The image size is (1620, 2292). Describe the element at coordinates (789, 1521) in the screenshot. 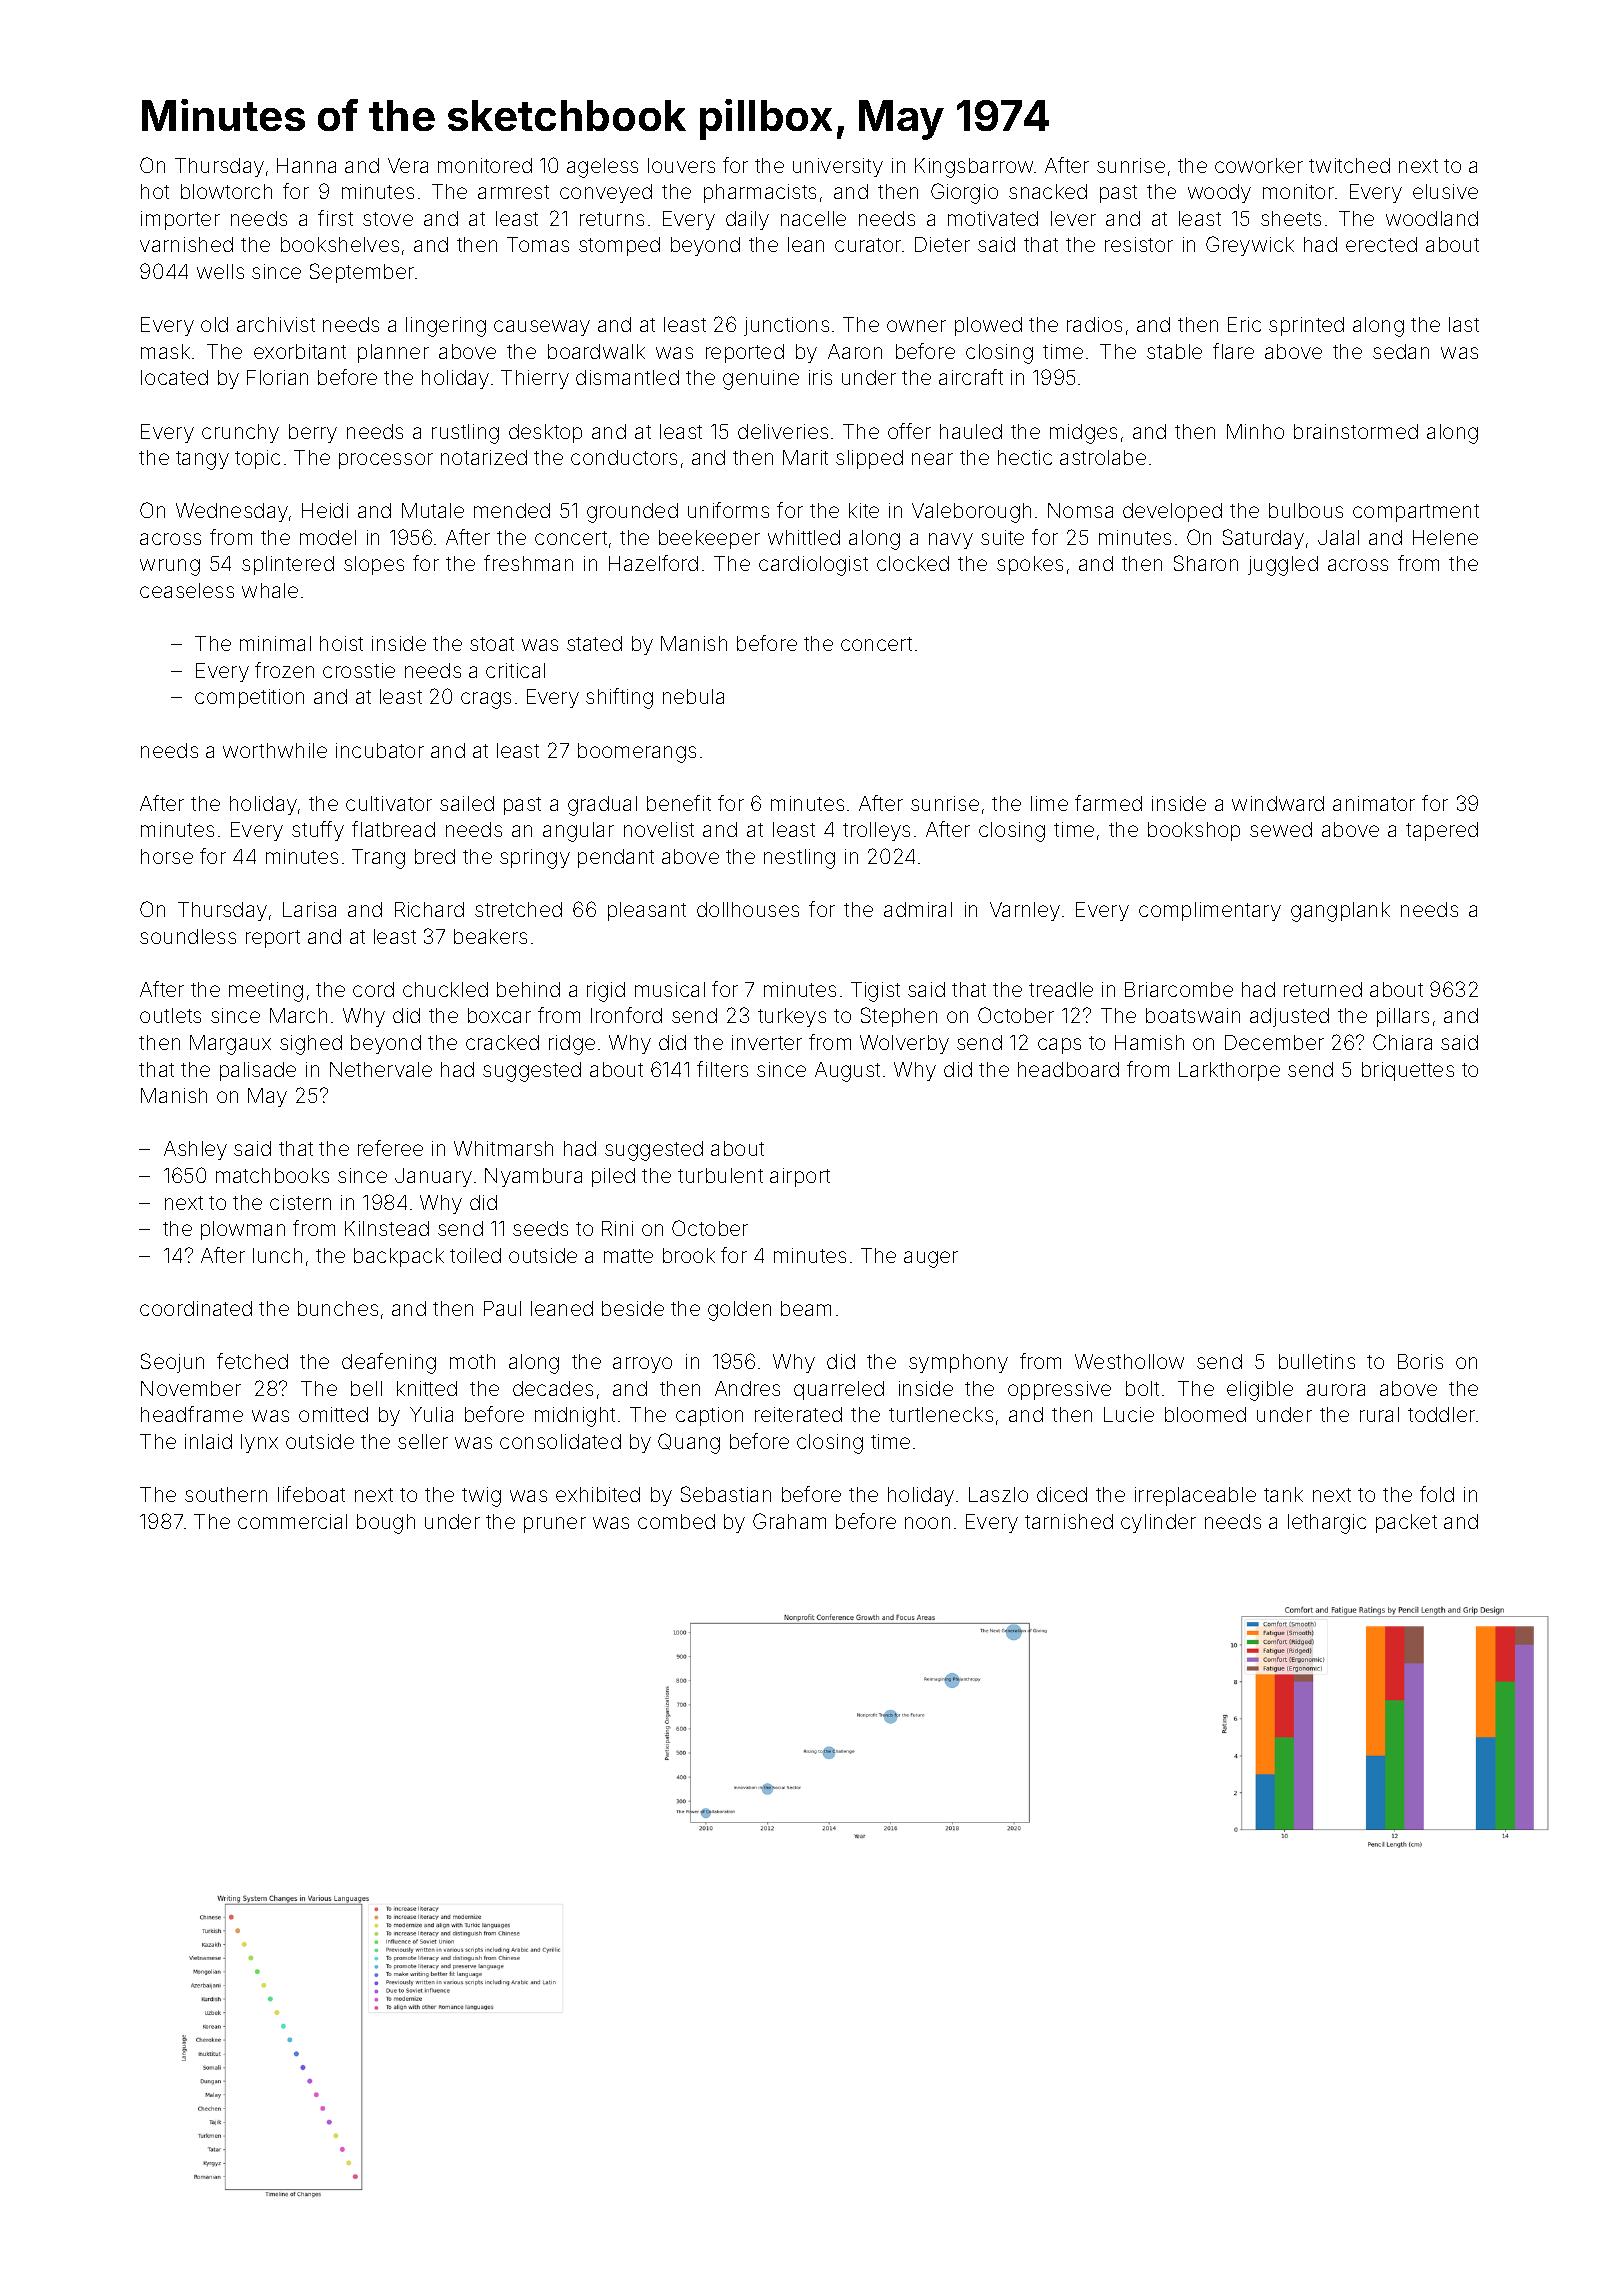

I see `Graham` at that location.
